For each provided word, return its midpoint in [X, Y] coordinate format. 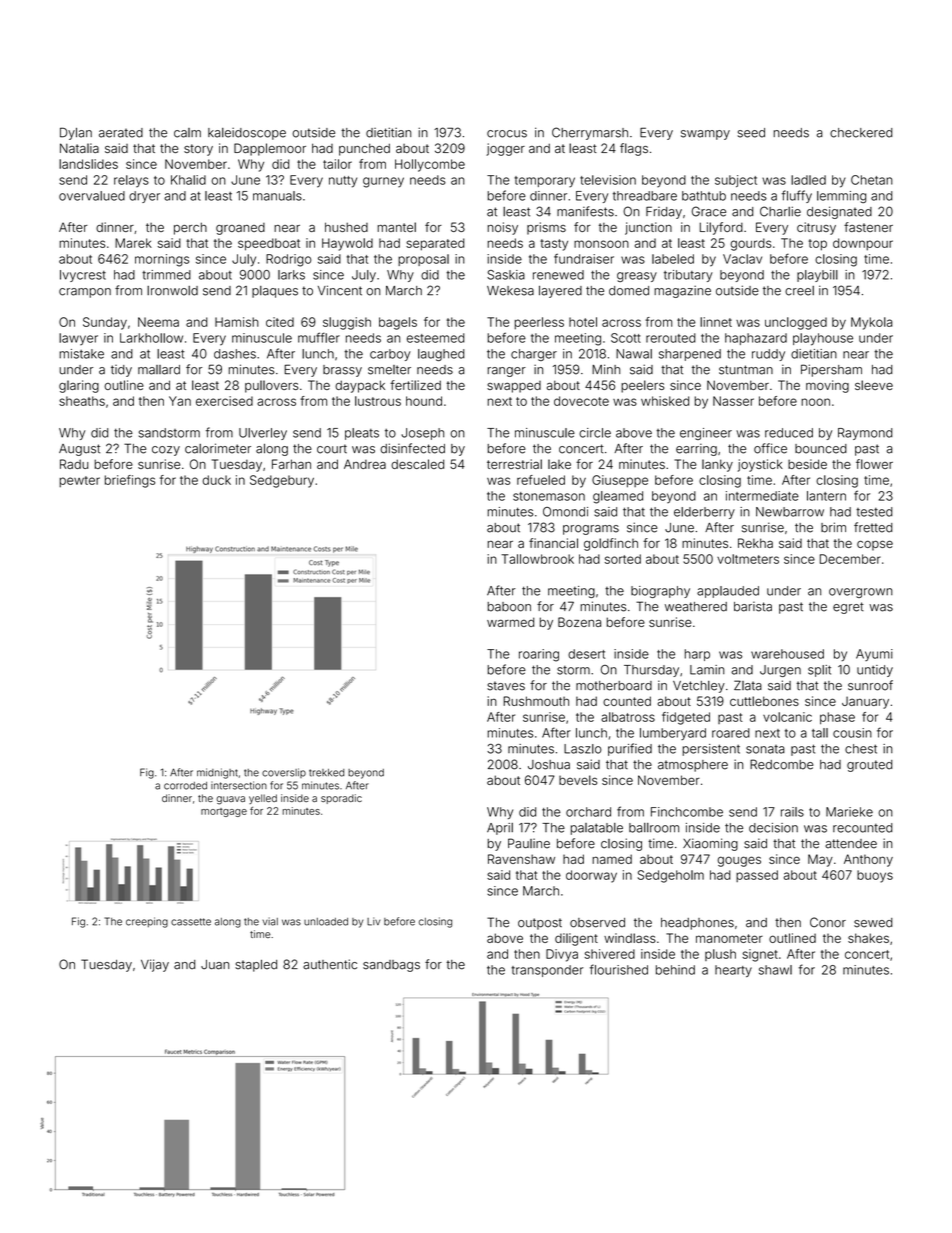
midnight [217, 773]
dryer [144, 197]
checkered [861, 133]
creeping [147, 922]
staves [506, 686]
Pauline [529, 843]
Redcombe [781, 764]
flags [634, 149]
